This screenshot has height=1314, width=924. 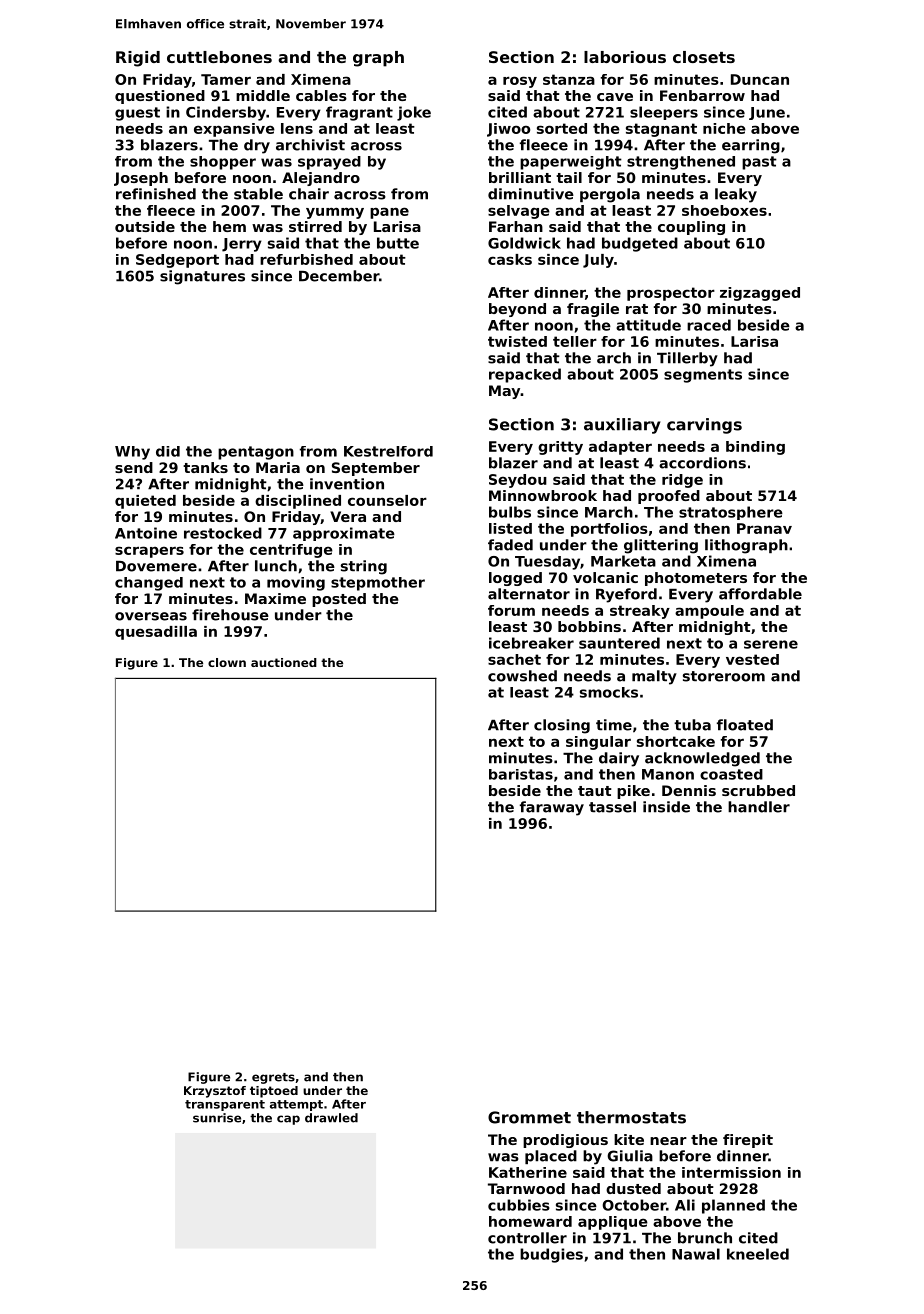 What do you see at coordinates (760, 294) in the screenshot?
I see `zigzagged` at bounding box center [760, 294].
